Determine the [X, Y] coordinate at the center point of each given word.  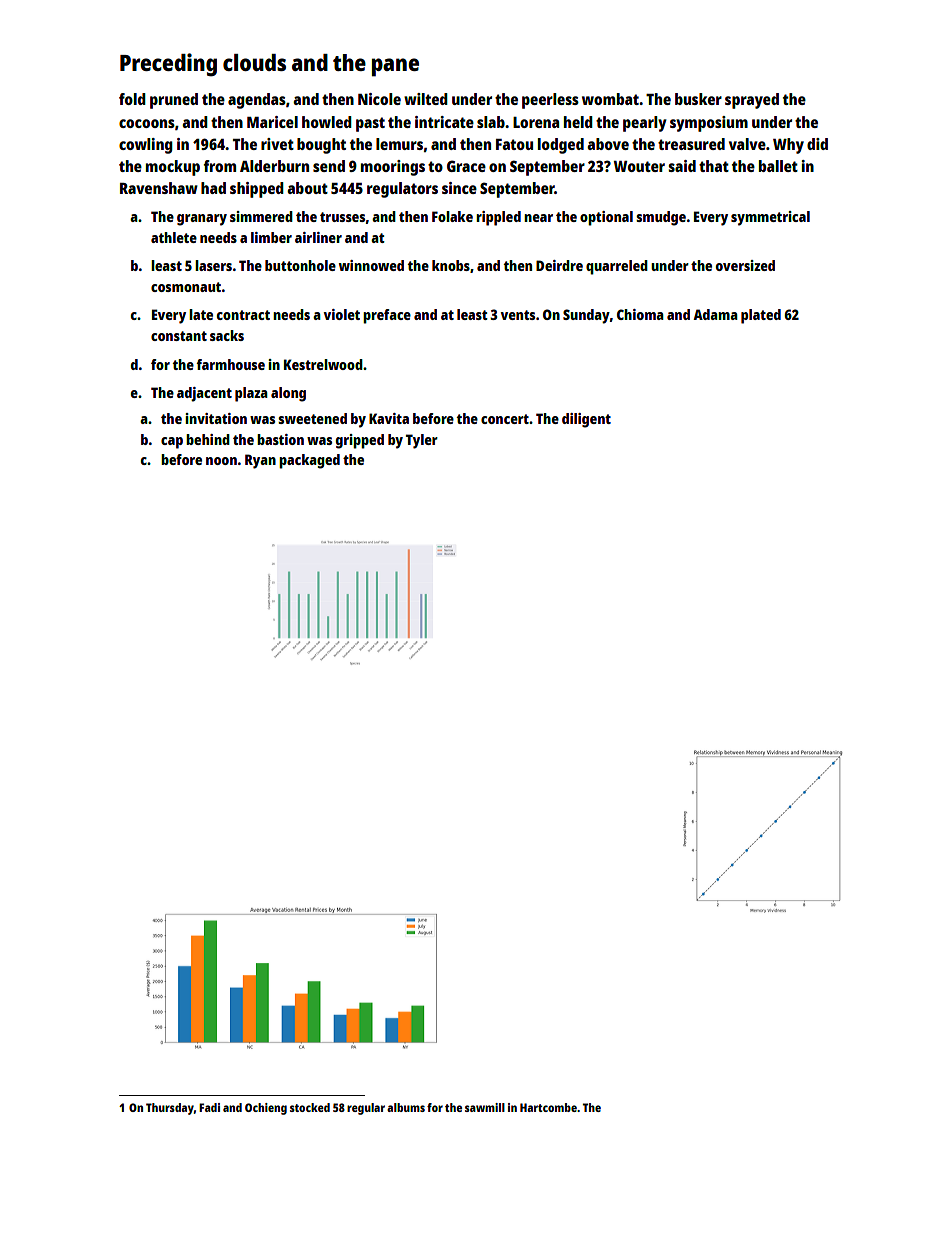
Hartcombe [548, 1107]
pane [395, 67]
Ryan [260, 461]
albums [406, 1107]
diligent [586, 420]
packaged [309, 461]
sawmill [485, 1107]
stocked [310, 1107]
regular [366, 1109]
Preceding [168, 65]
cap [172, 443]
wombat [610, 99]
